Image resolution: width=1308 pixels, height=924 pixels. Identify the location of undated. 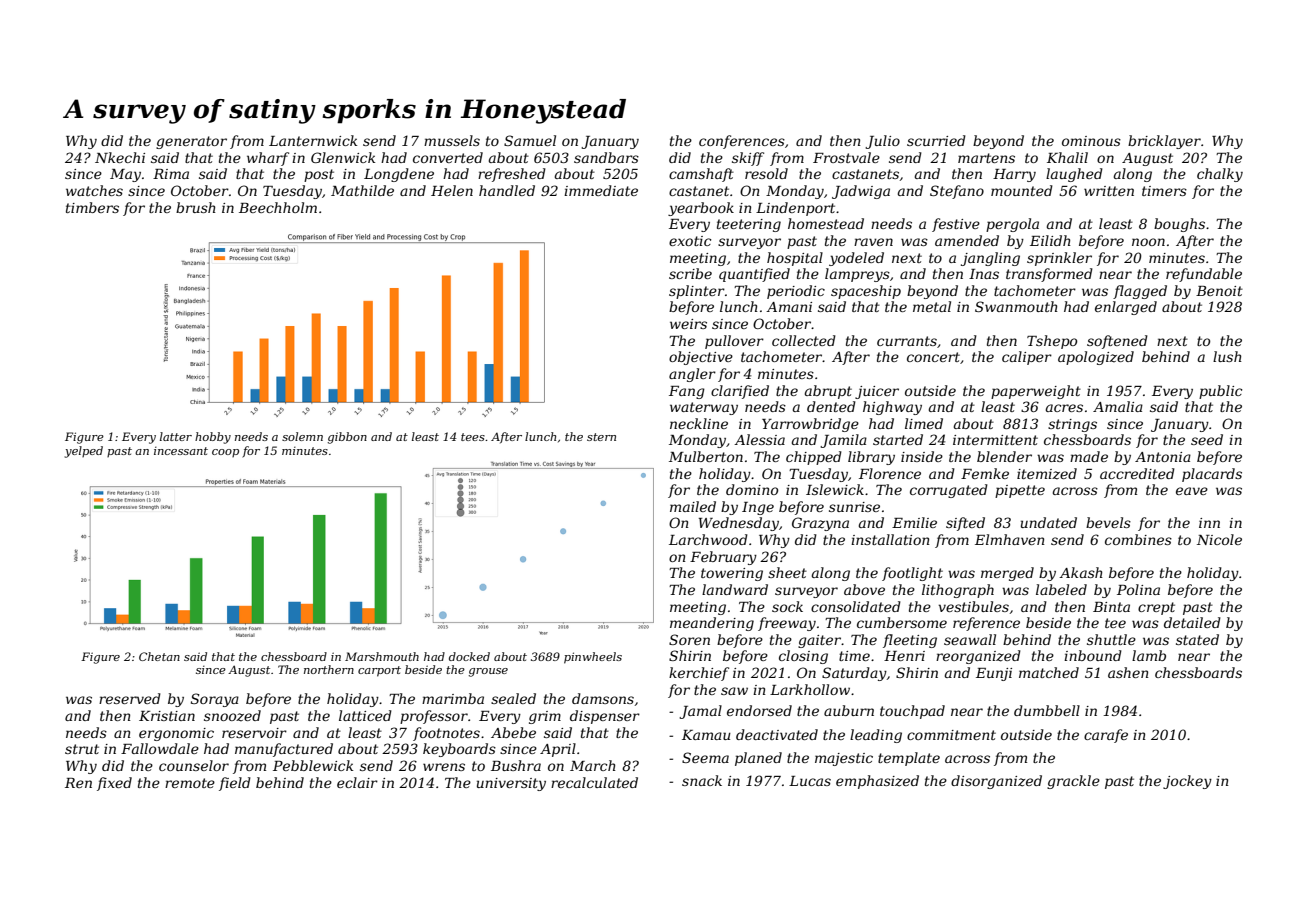
(1049, 522).
